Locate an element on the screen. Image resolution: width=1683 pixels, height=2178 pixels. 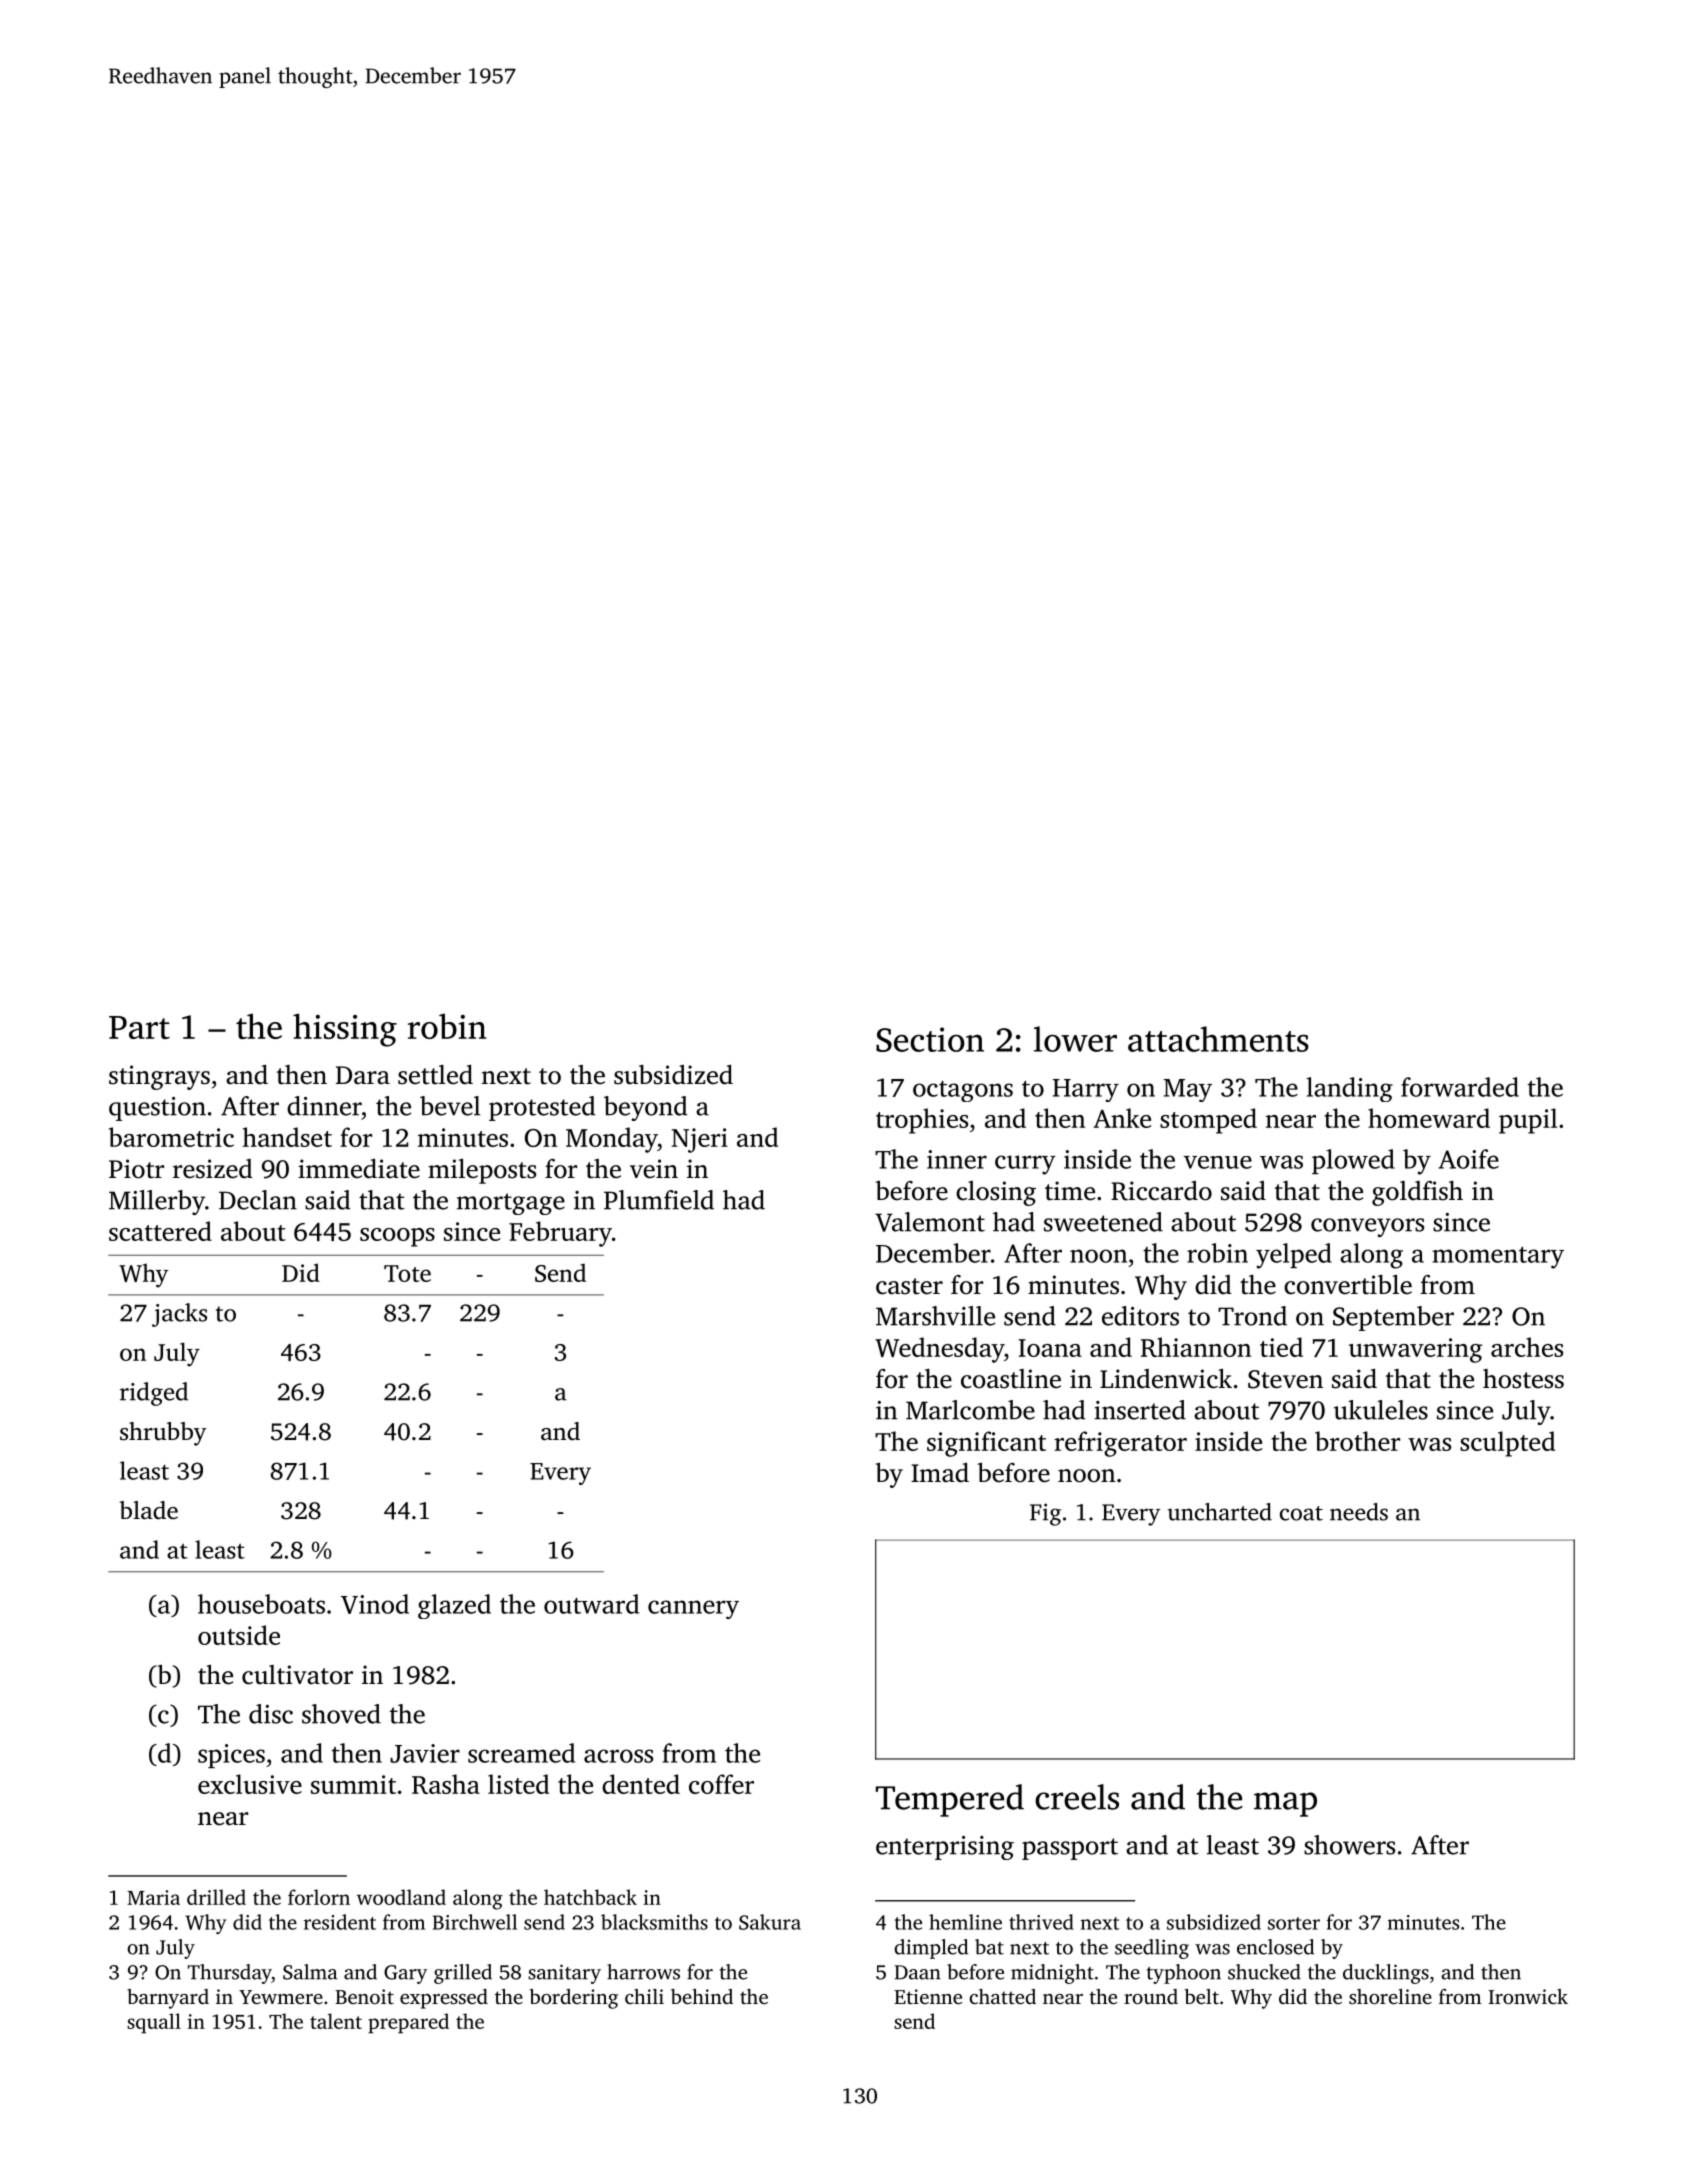
coffer is located at coordinates (721, 1784).
